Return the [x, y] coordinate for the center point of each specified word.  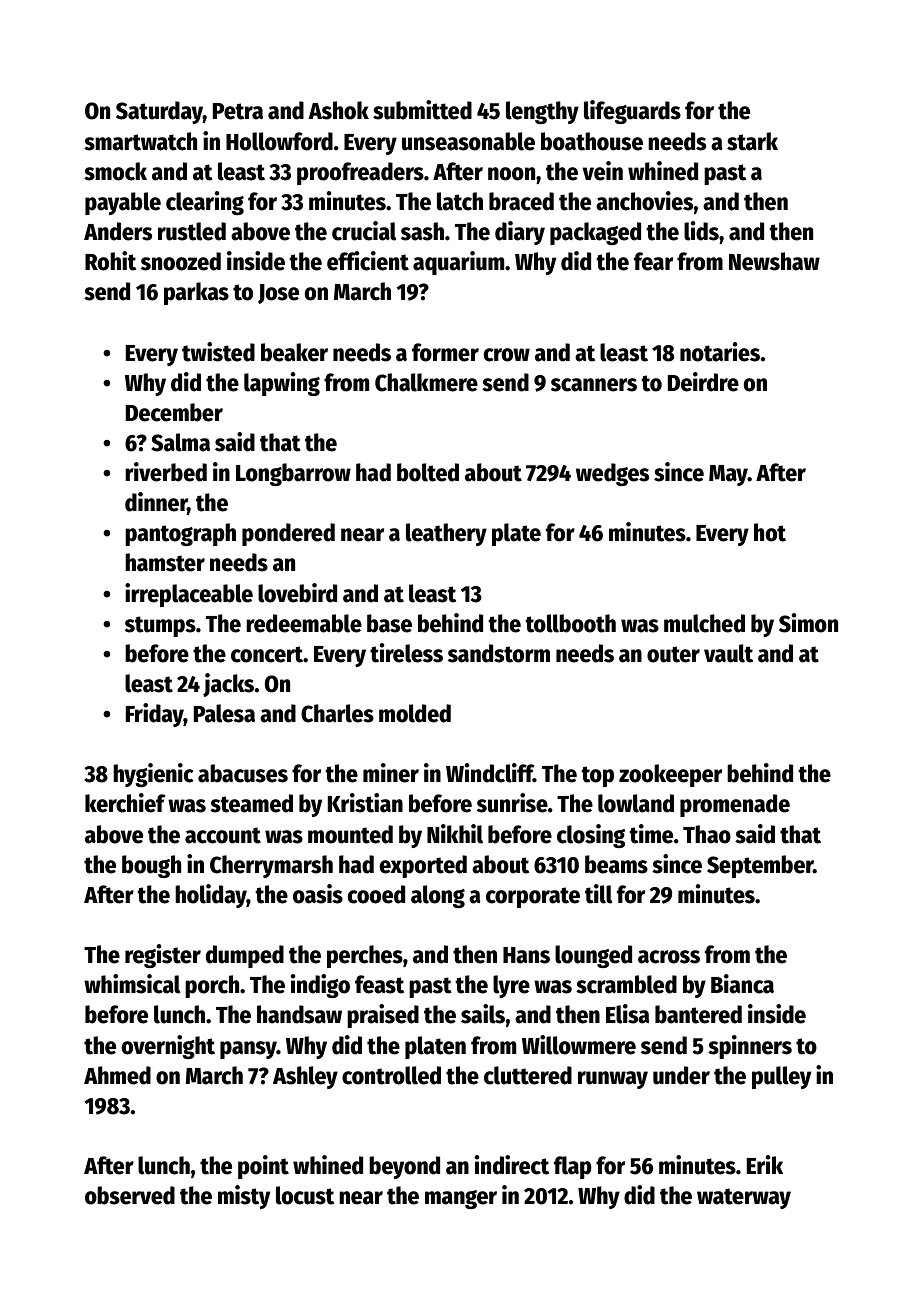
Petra [238, 111]
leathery [446, 534]
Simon [808, 623]
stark [752, 141]
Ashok [338, 110]
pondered [288, 534]
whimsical [132, 984]
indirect [512, 1165]
